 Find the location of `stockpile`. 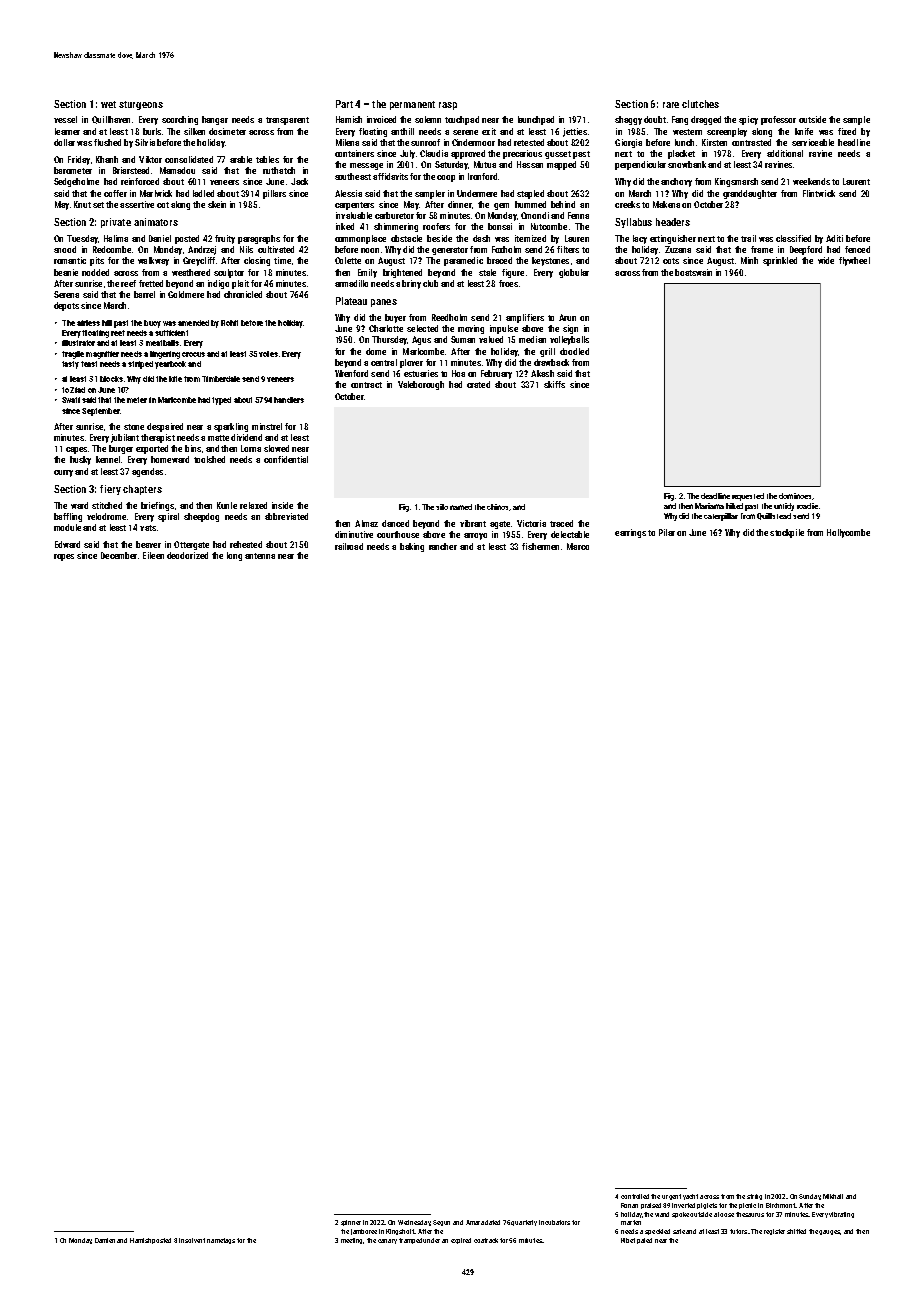

stockpile is located at coordinates (787, 533).
